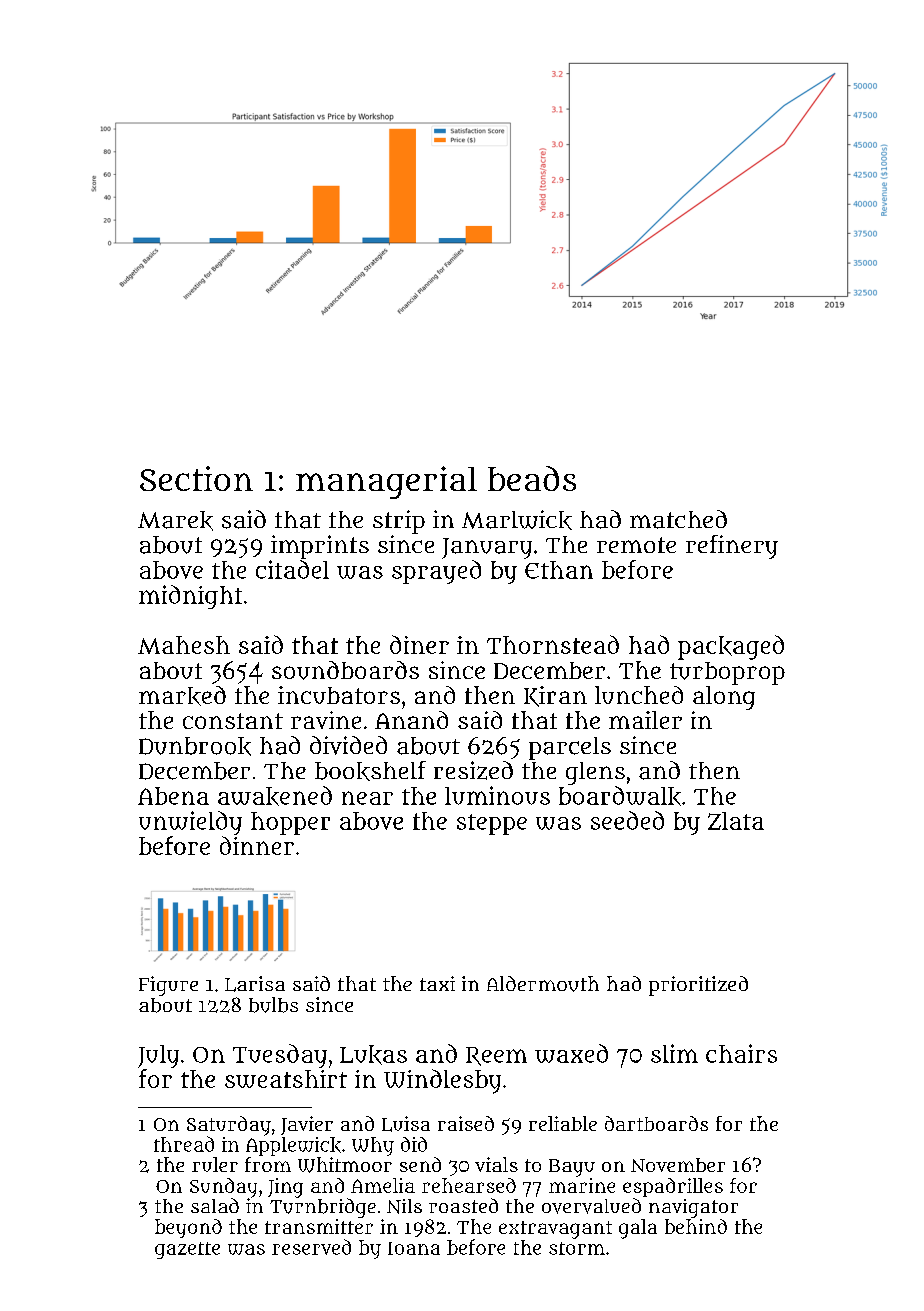  Describe the element at coordinates (517, 520) in the screenshot. I see `Marlwick` at that location.
